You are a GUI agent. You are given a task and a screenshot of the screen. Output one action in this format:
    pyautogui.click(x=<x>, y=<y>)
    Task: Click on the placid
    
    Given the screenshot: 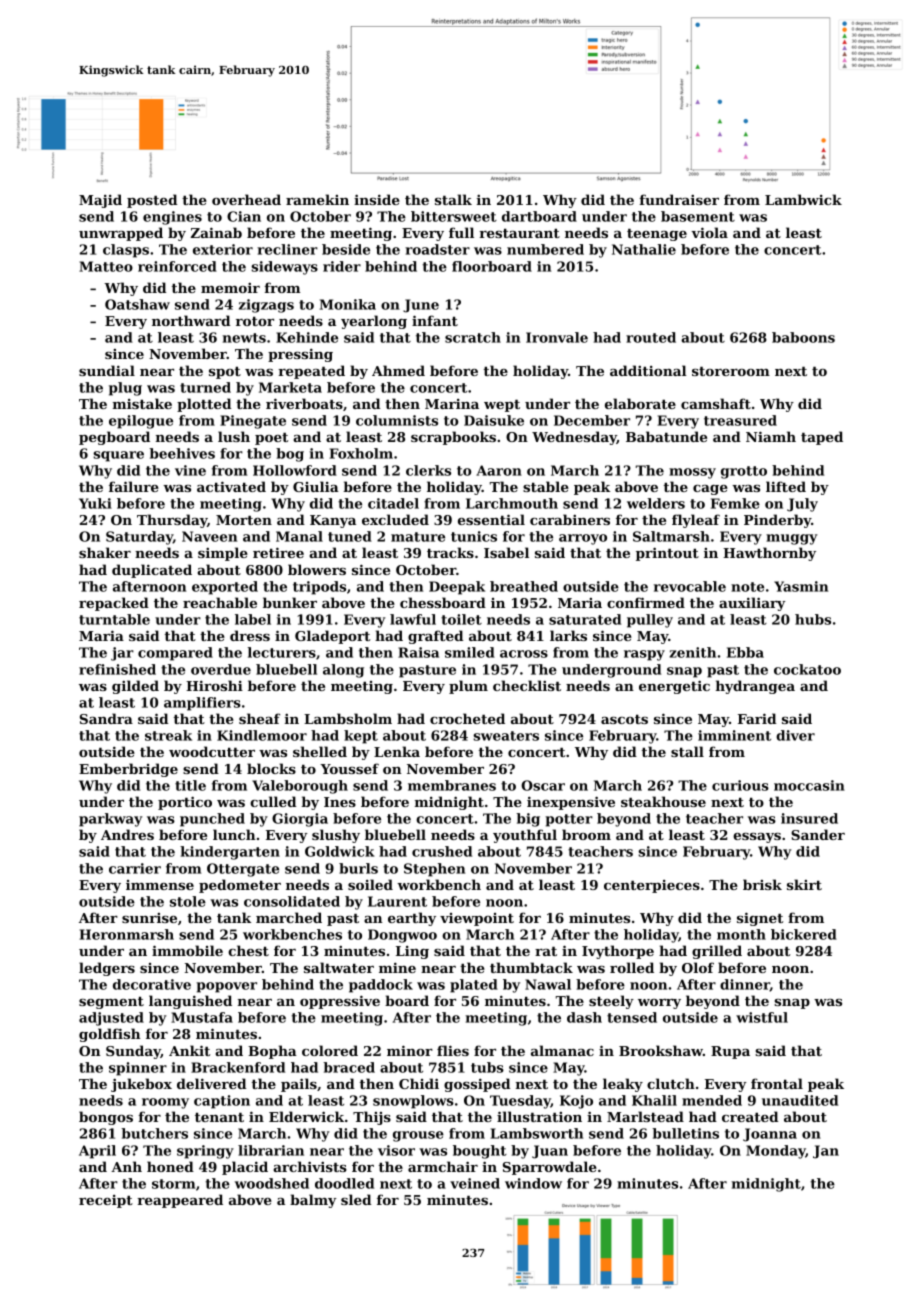 What is the action you would take?
    pyautogui.click(x=245, y=1168)
